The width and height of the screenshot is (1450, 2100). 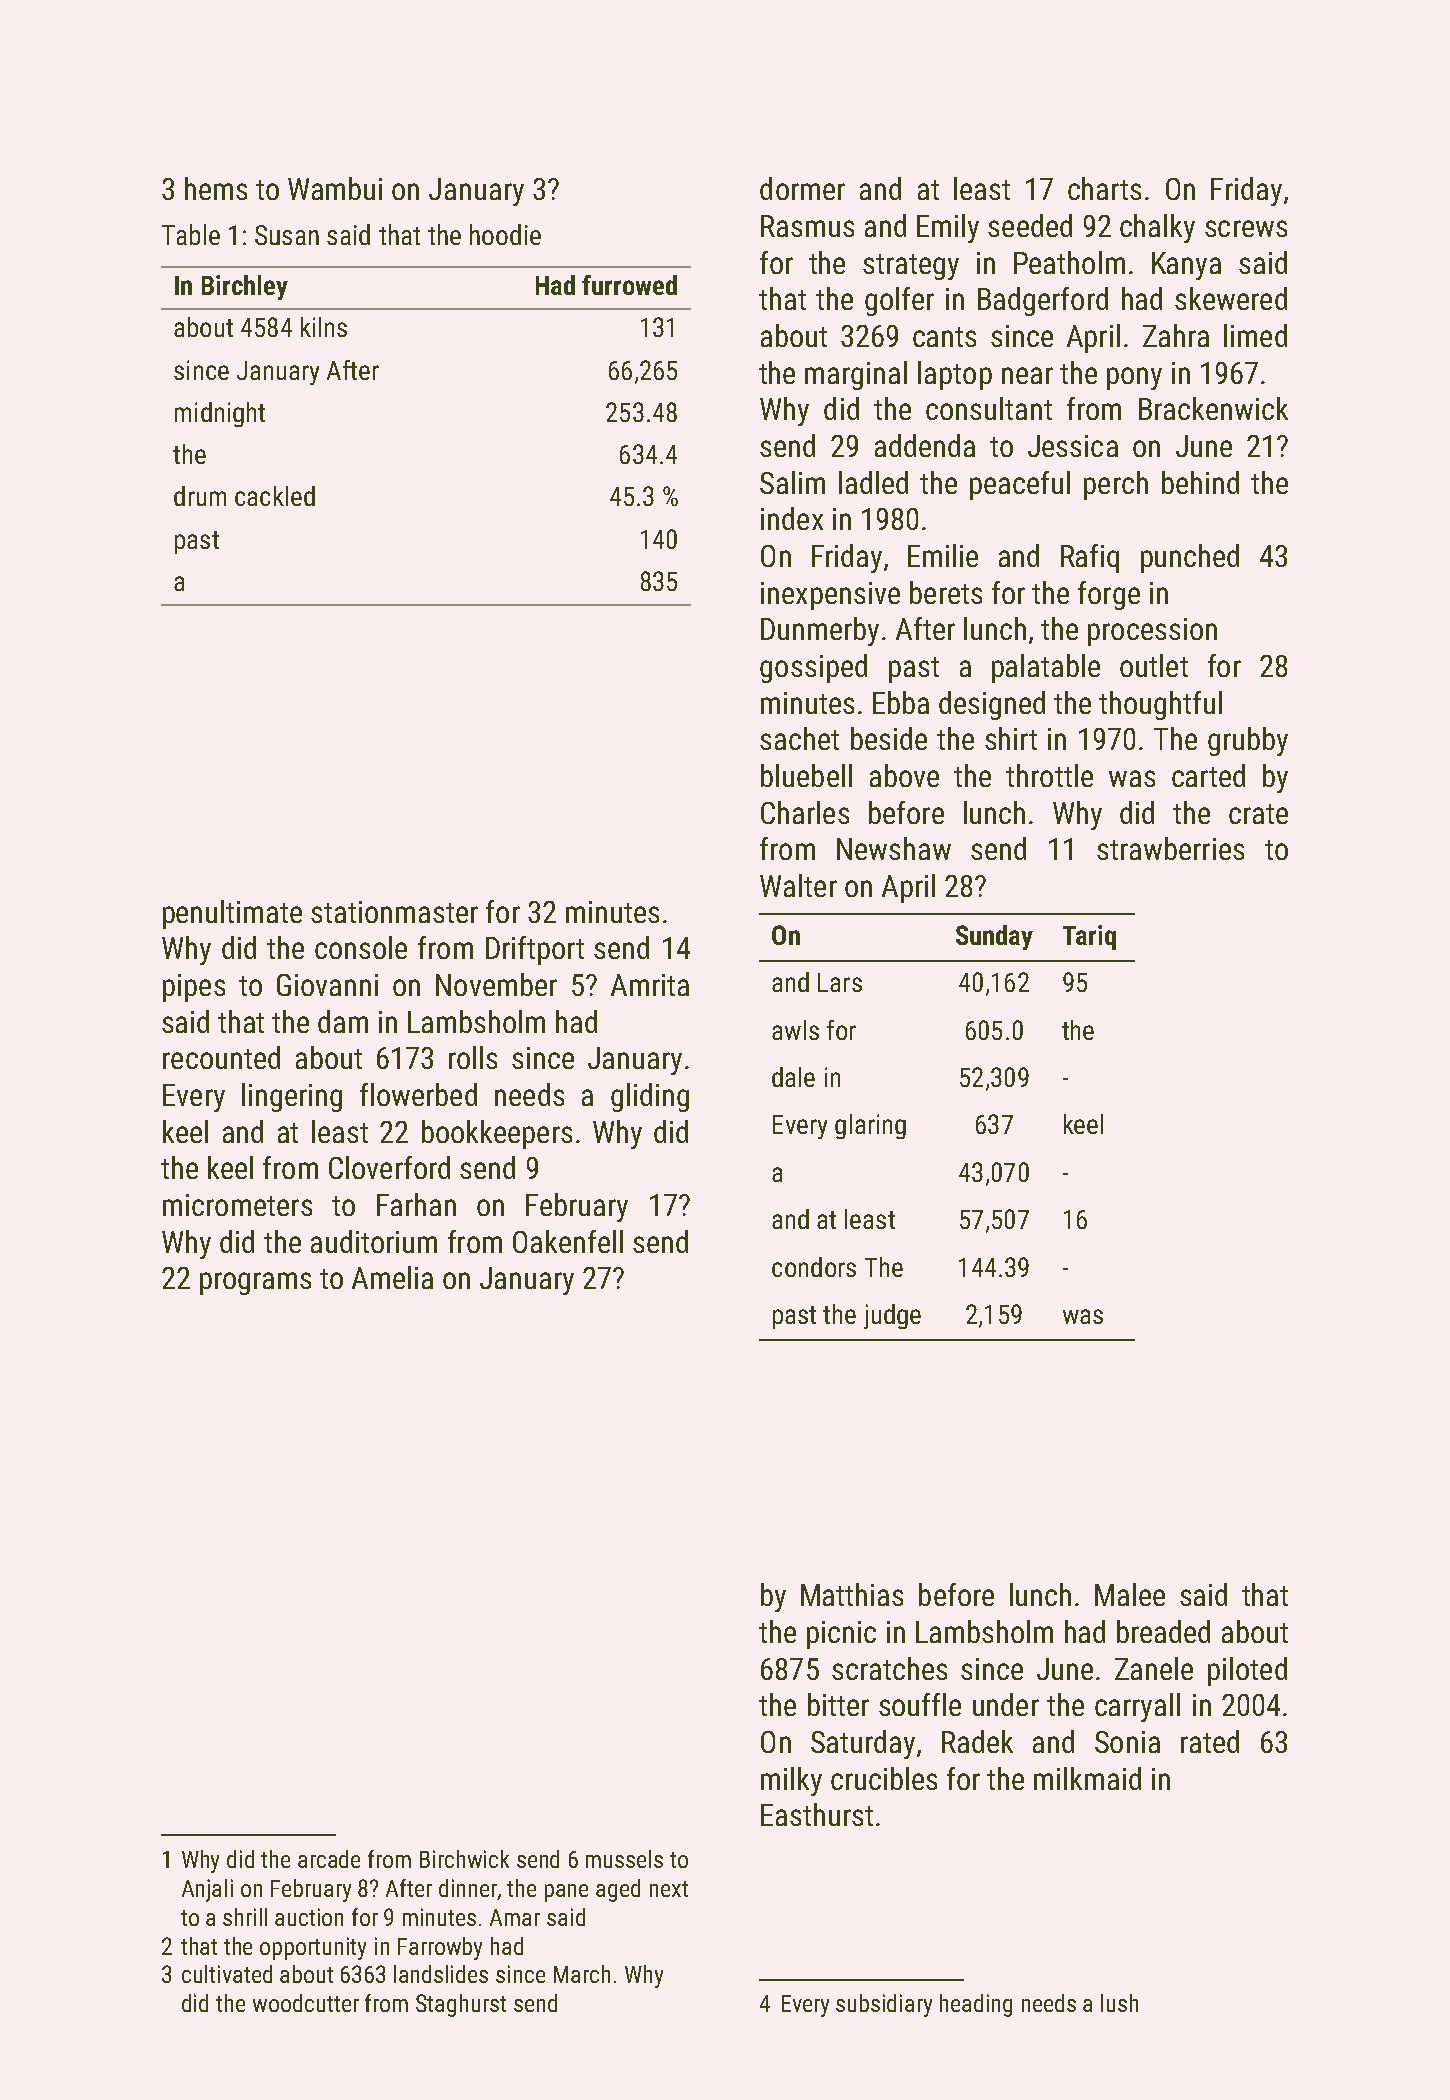 I want to click on cultivated, so click(x=227, y=1974).
